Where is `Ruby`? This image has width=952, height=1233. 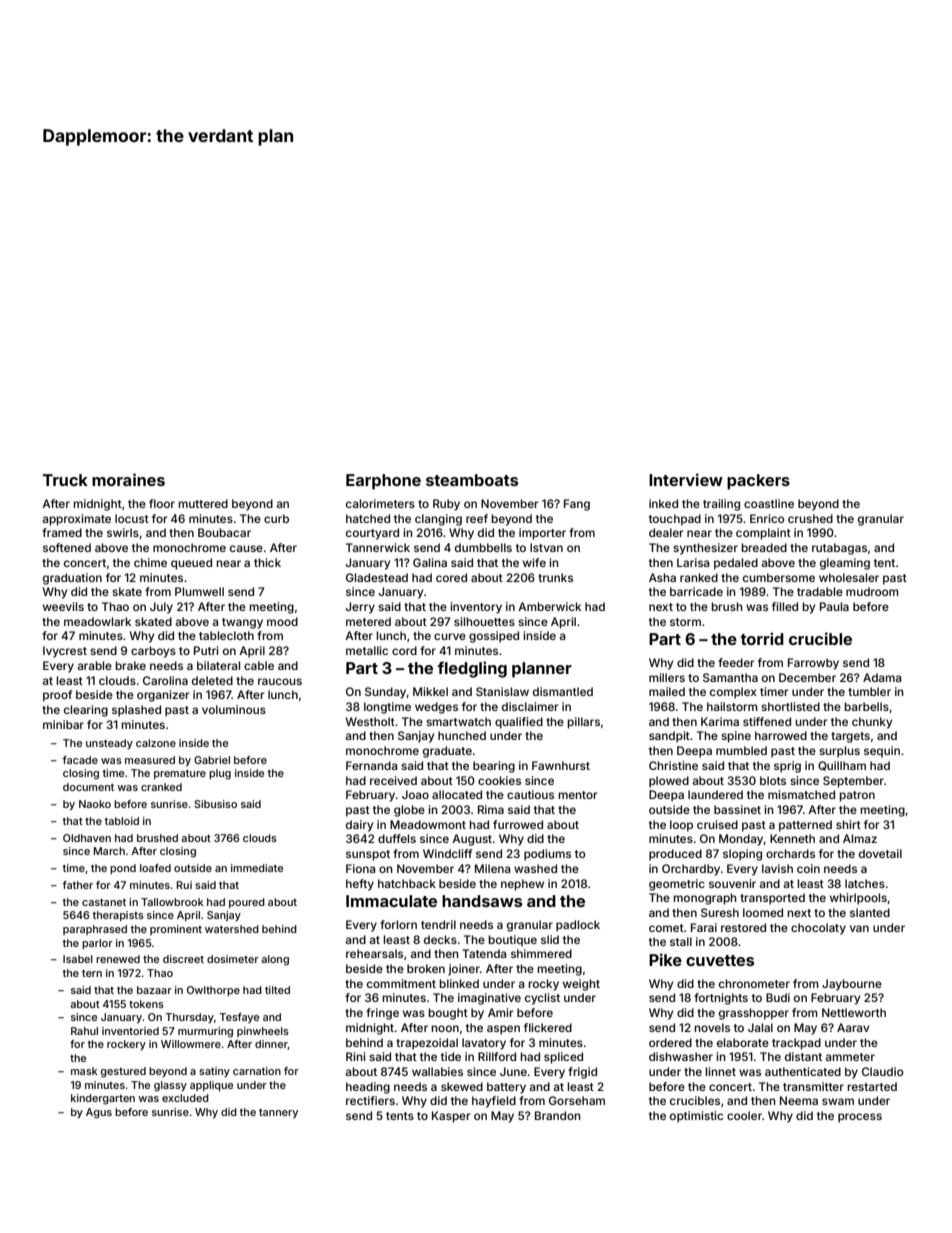 Ruby is located at coordinates (446, 505).
